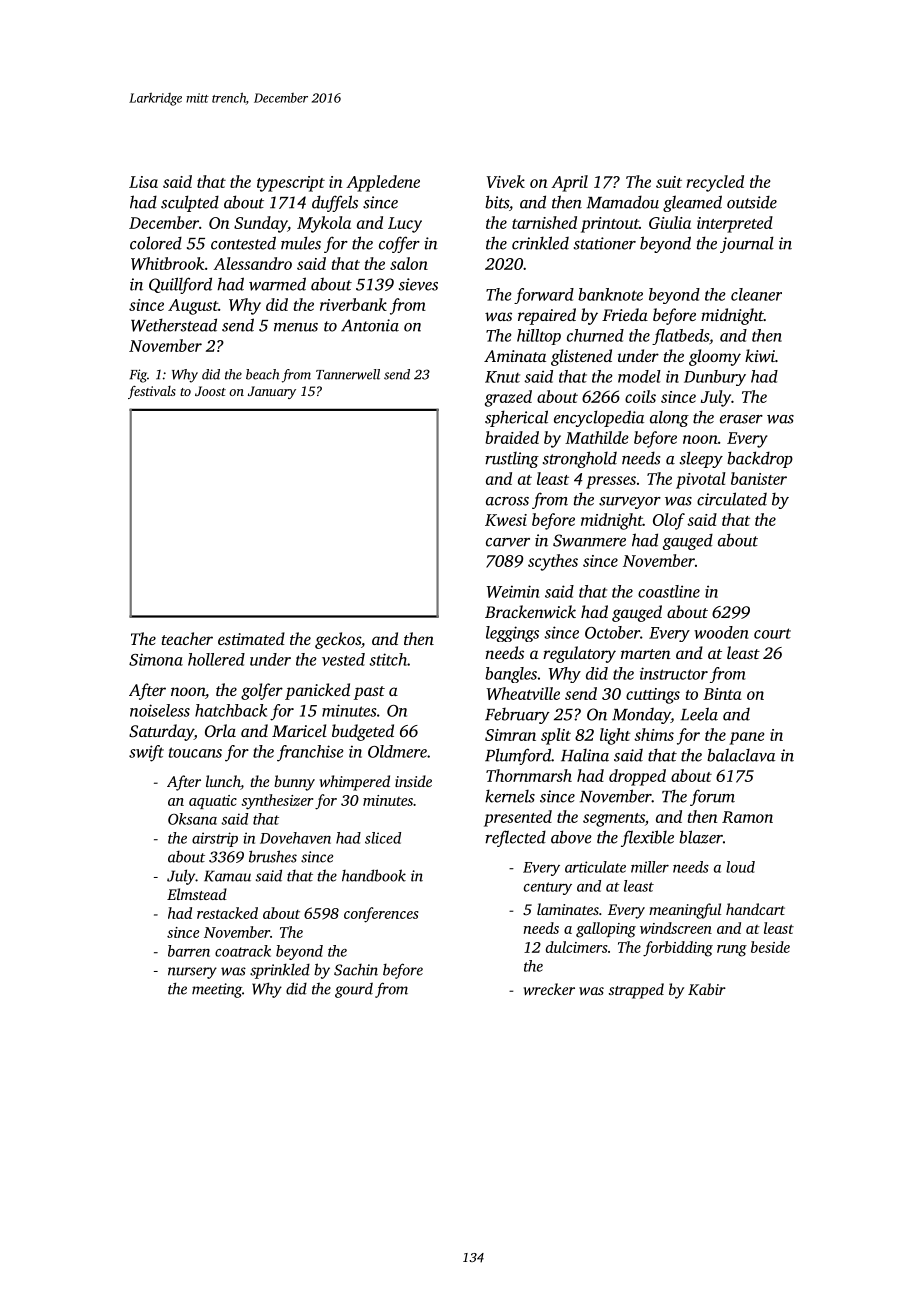 The image size is (924, 1311). Describe the element at coordinates (217, 990) in the screenshot. I see `meeting` at that location.
